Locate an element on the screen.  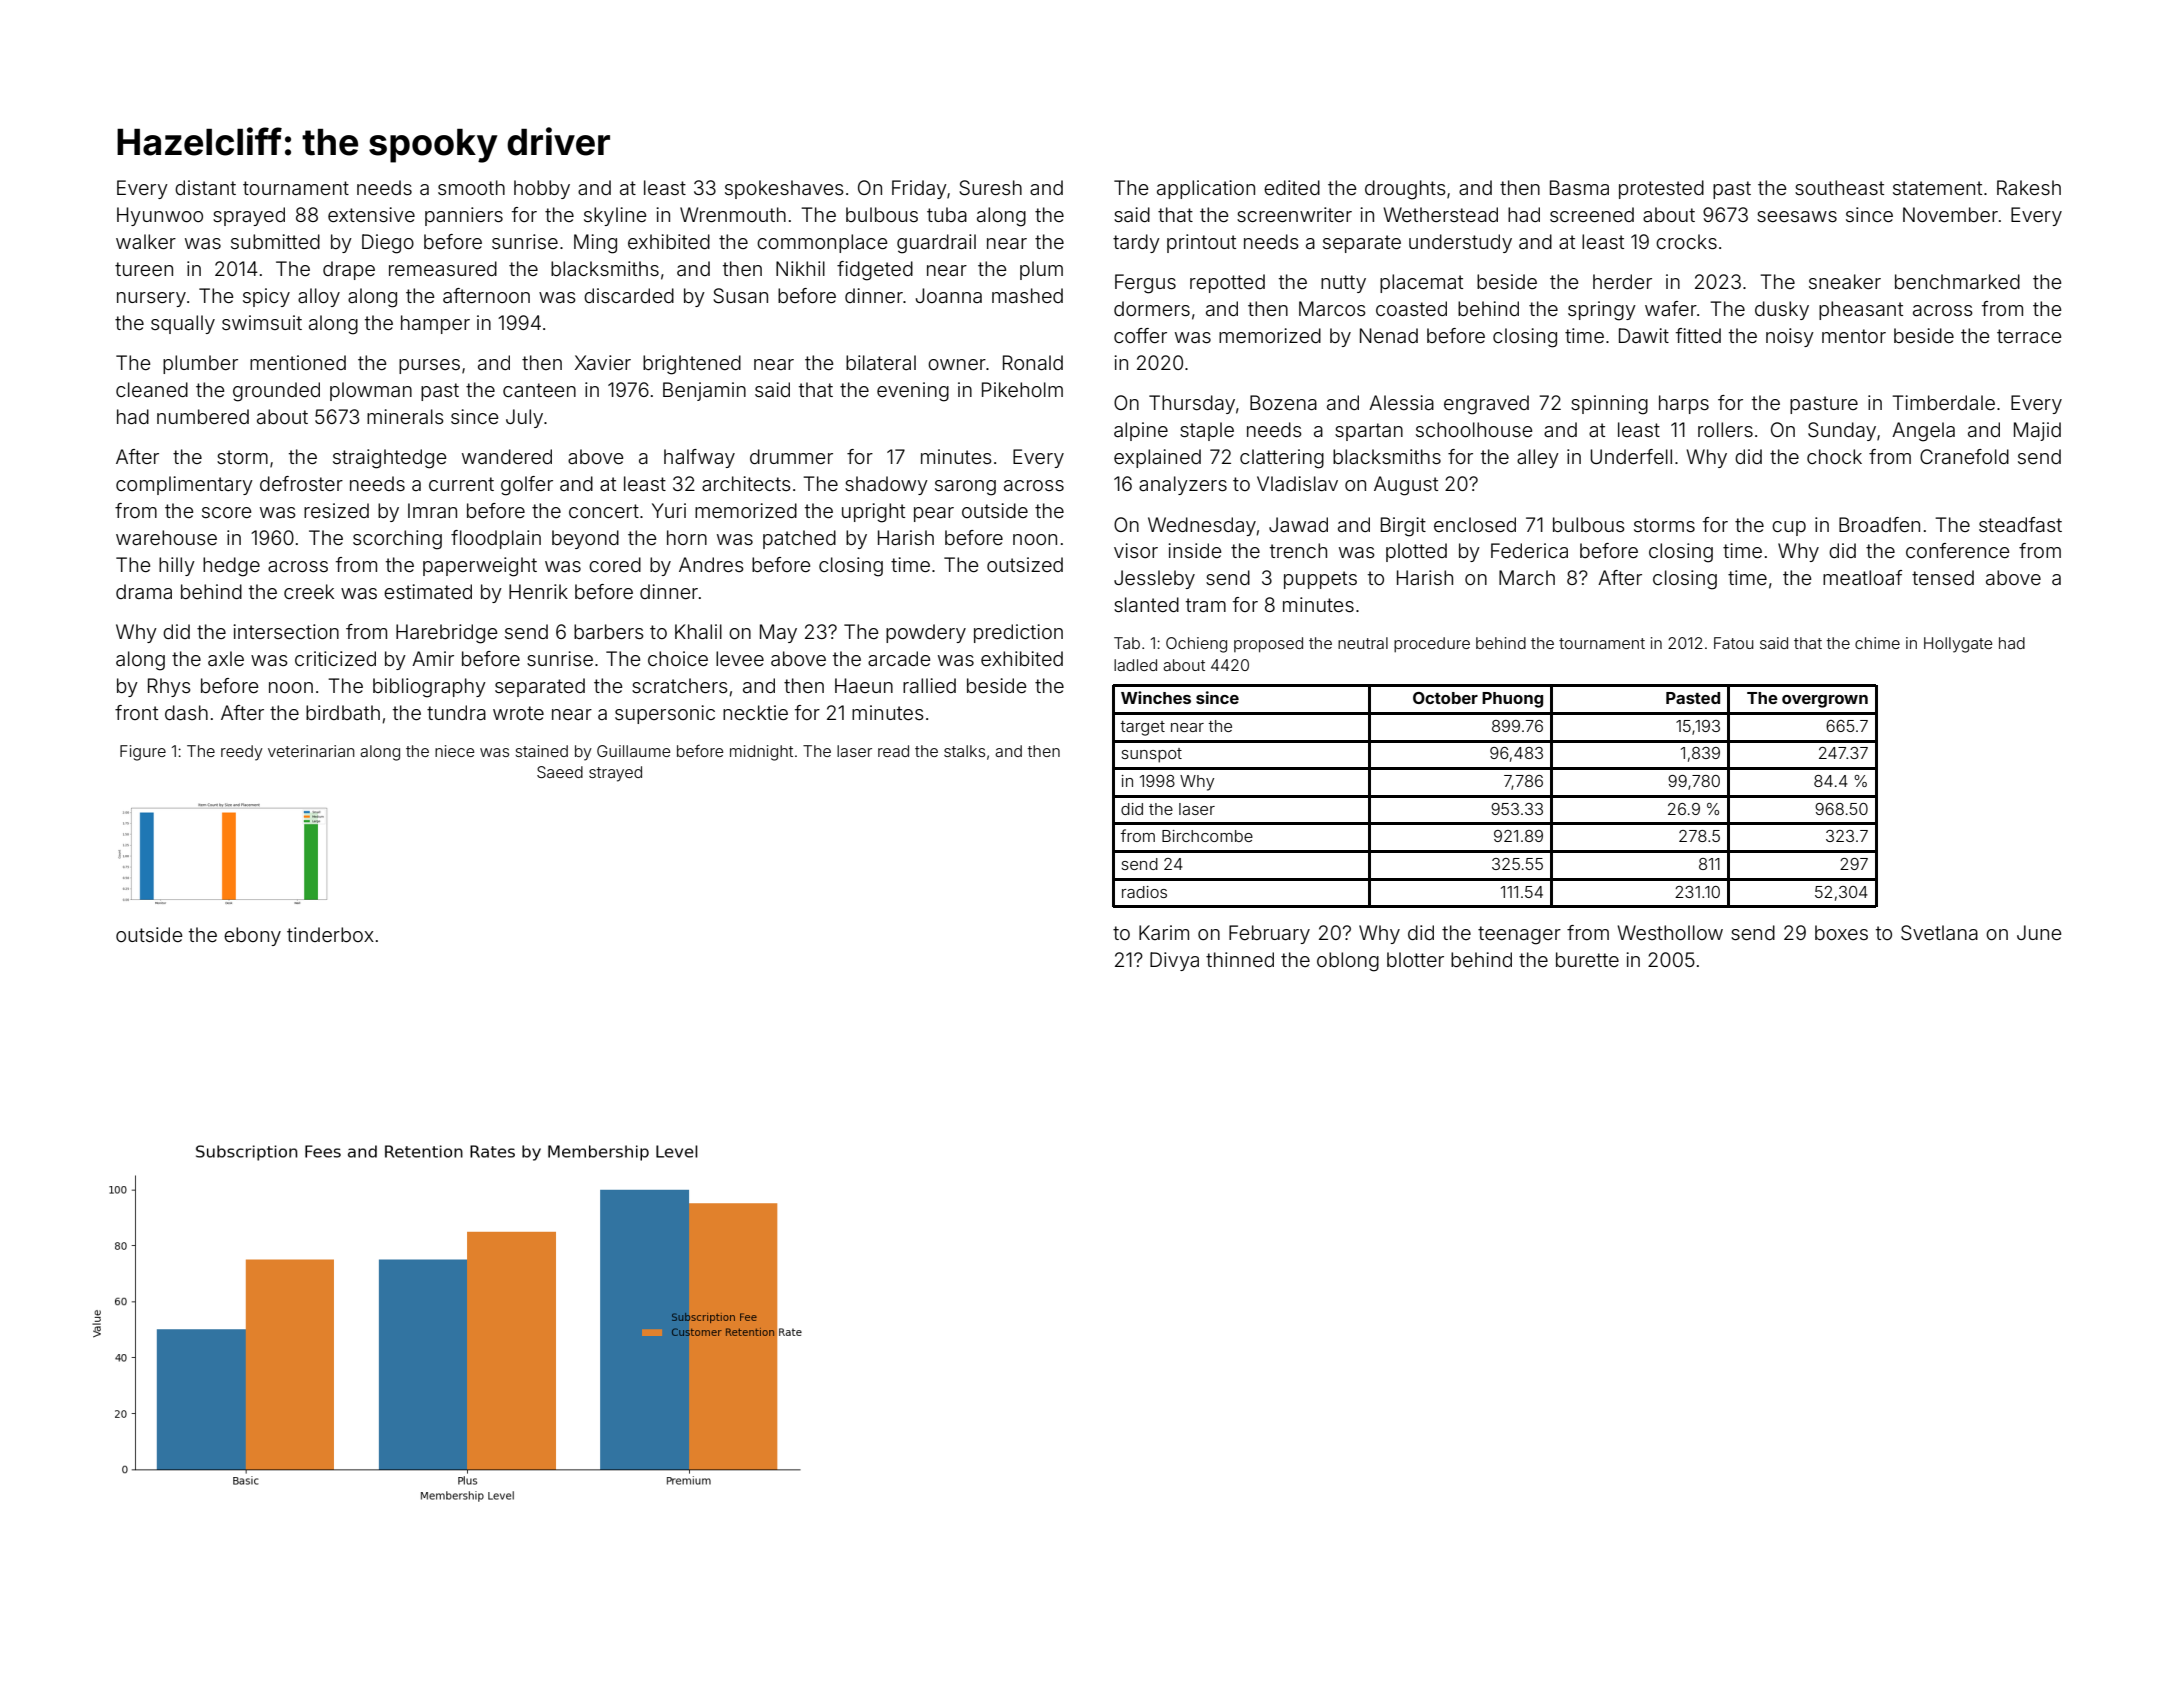
mentor is located at coordinates (1854, 336).
